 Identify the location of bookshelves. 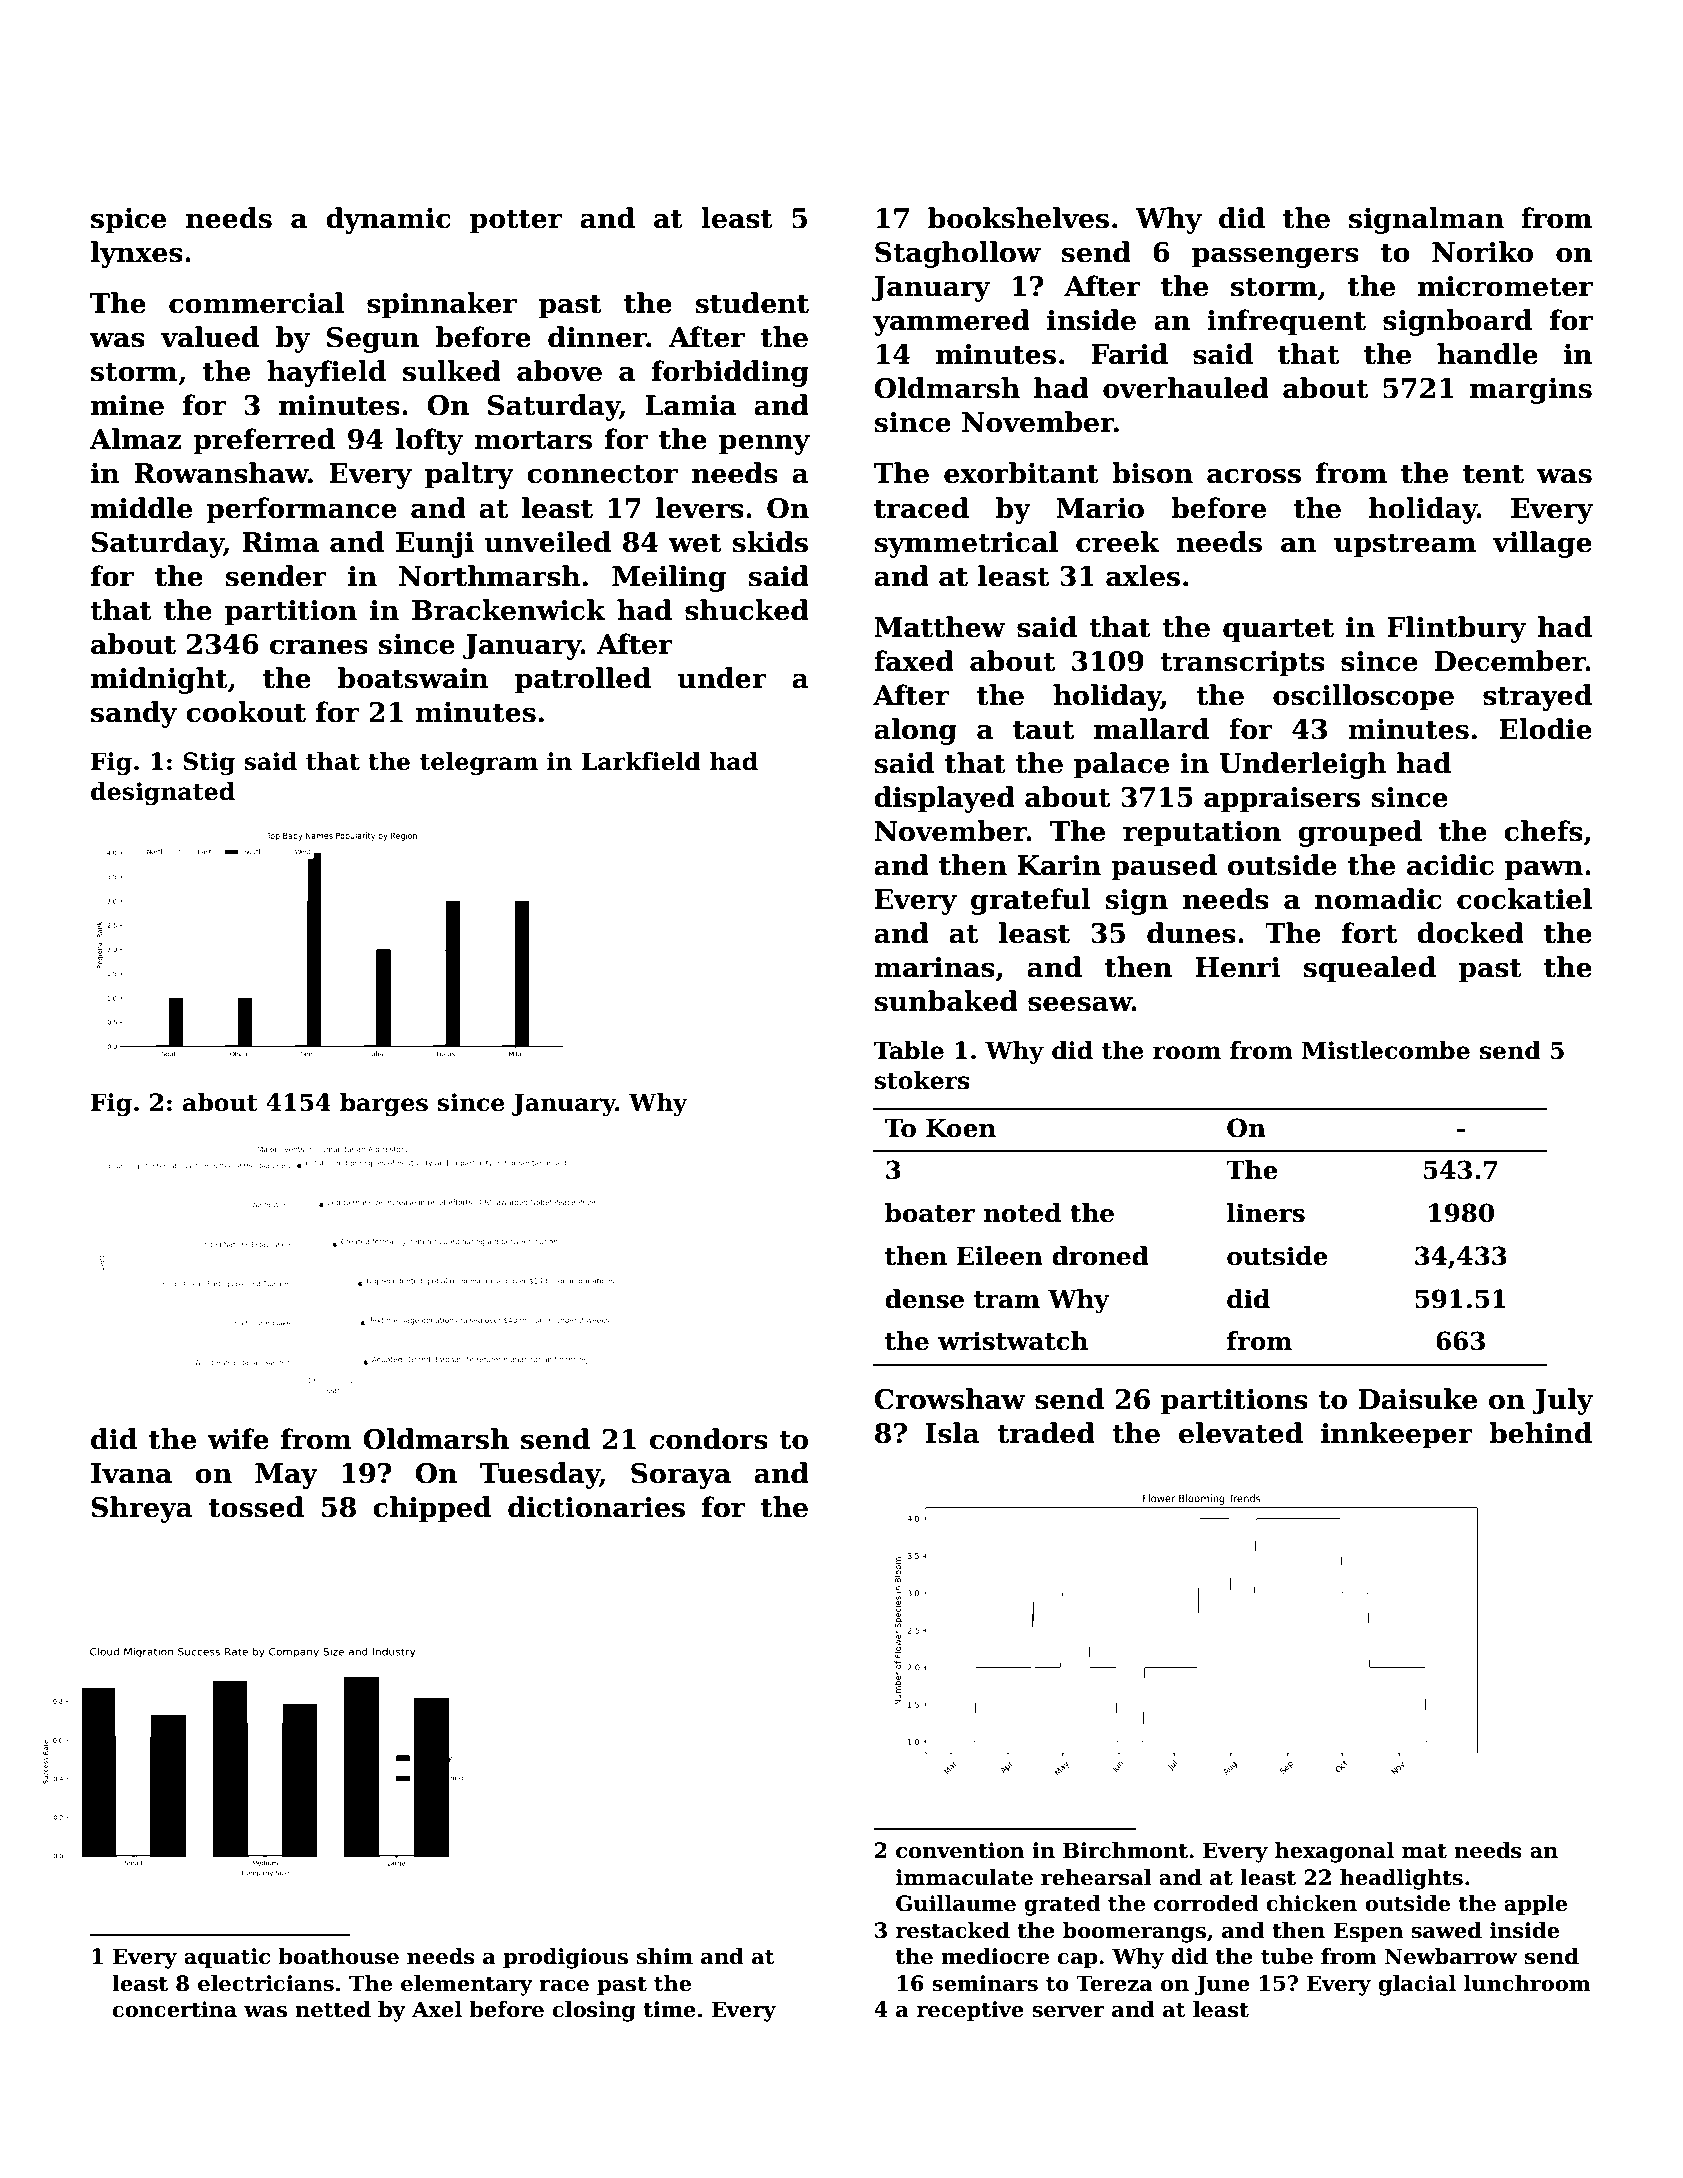
(1018, 218).
